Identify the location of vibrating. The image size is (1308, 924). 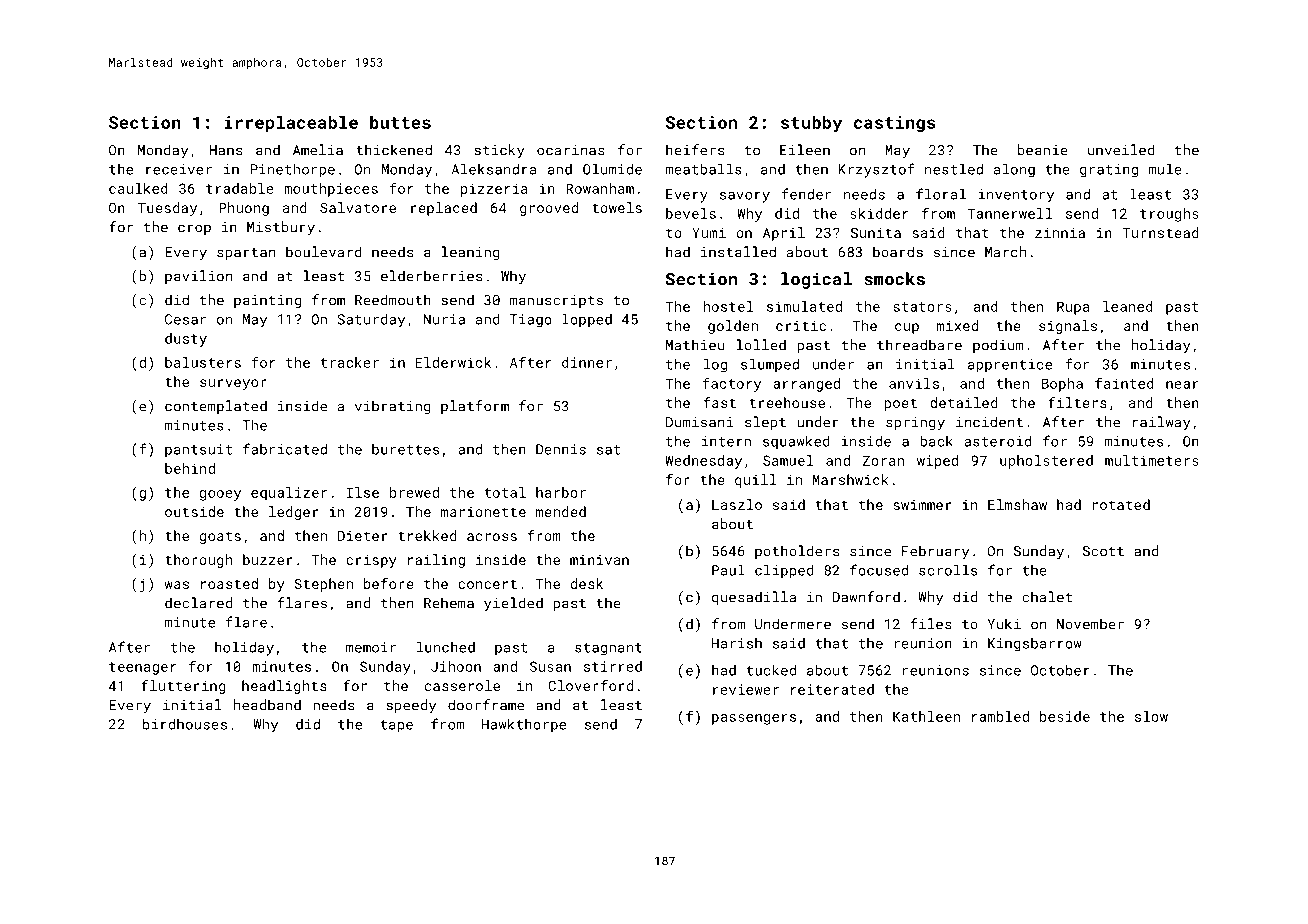
(393, 407).
